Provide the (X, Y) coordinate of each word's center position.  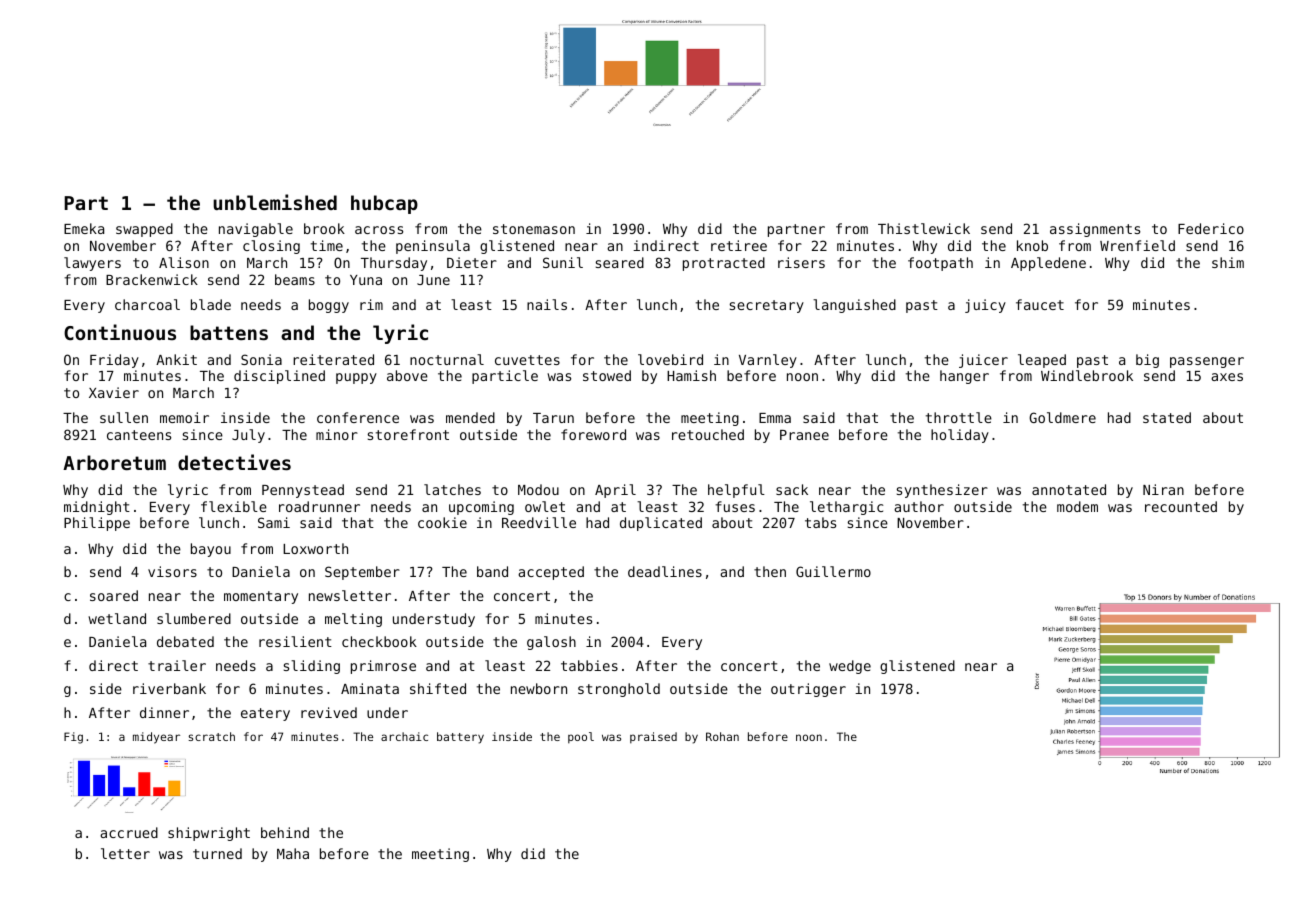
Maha (293, 853)
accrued (129, 832)
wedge (850, 667)
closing (271, 247)
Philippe (97, 524)
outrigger (808, 690)
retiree (739, 245)
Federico (1211, 228)
